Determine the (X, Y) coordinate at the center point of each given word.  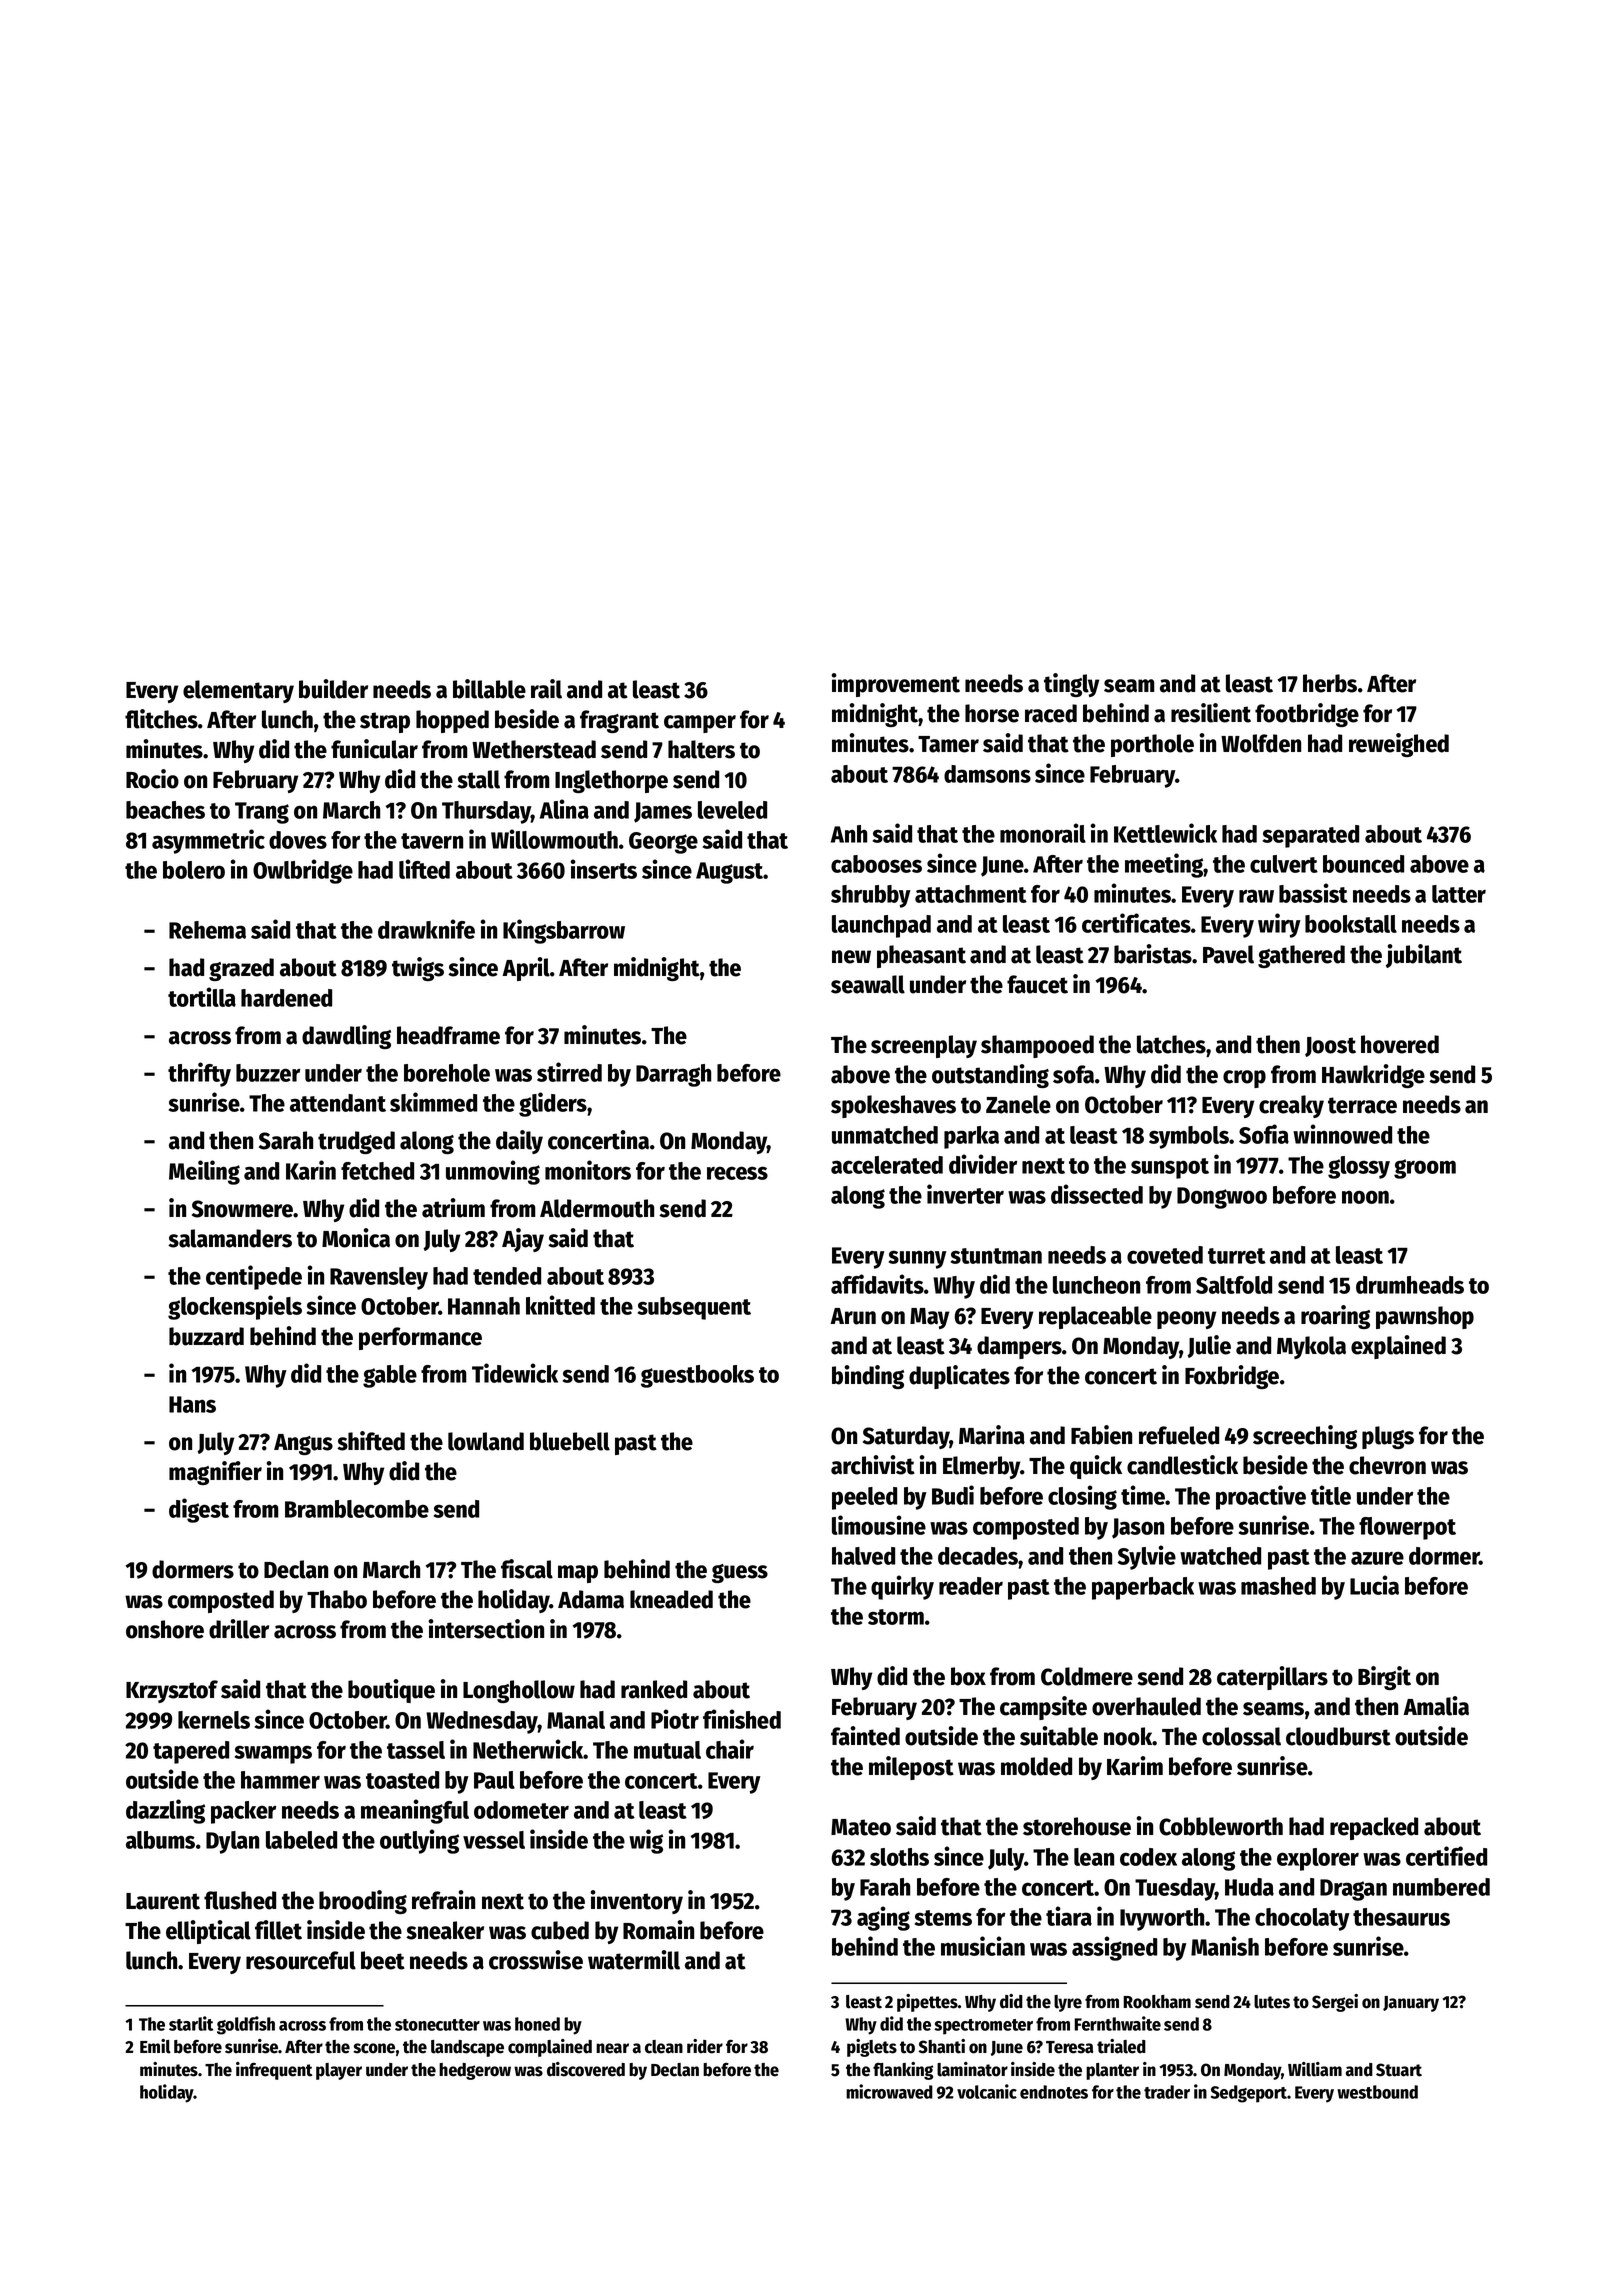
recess (737, 1173)
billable (489, 689)
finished (742, 1719)
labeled (301, 1840)
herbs (1330, 683)
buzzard (206, 1336)
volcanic (987, 2091)
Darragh (673, 1075)
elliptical (208, 1932)
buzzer (268, 1073)
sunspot (1170, 1168)
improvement (895, 685)
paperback (1143, 1588)
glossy (1359, 1167)
